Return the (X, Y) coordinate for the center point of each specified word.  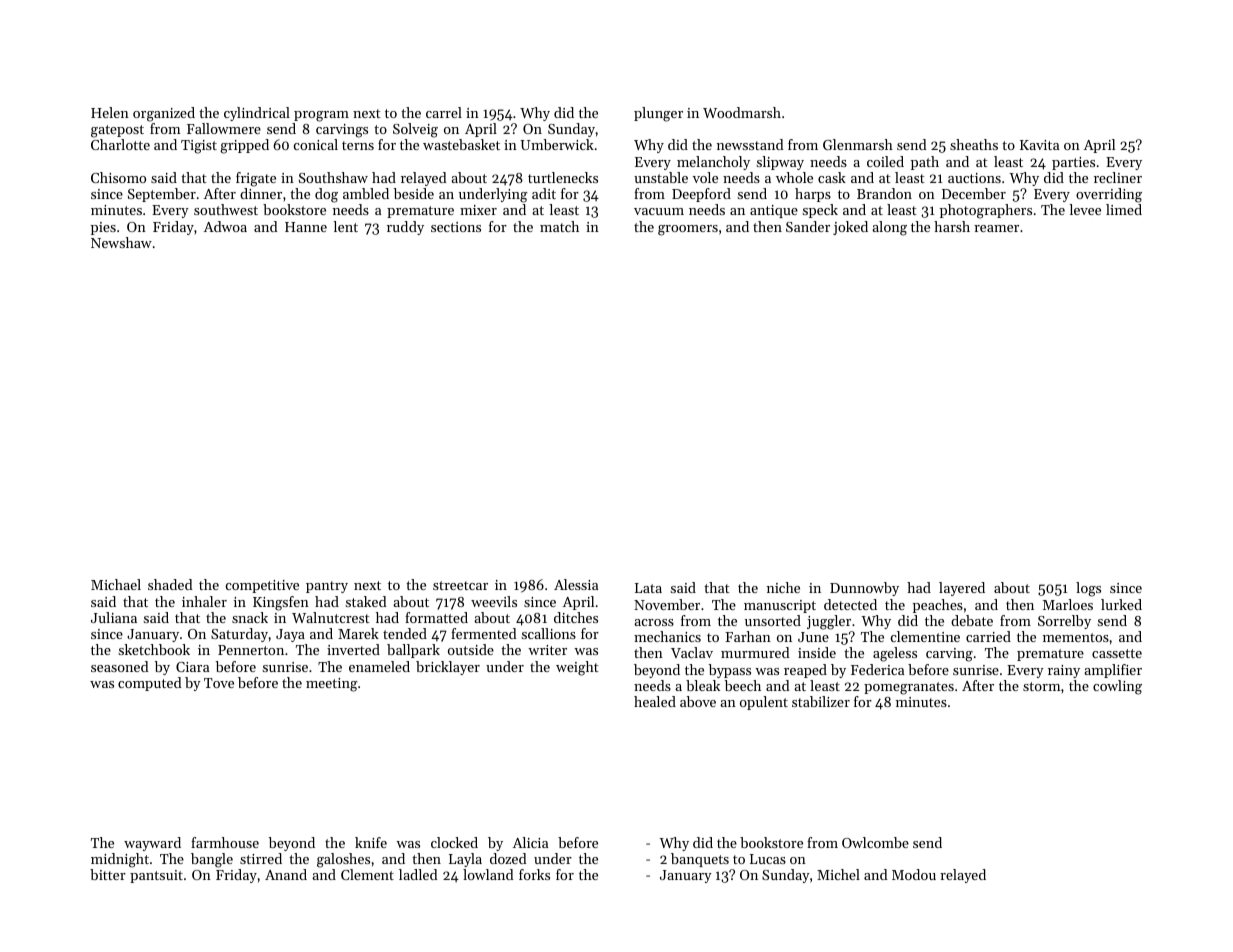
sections (456, 227)
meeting (332, 685)
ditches (576, 617)
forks (534, 874)
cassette (1117, 653)
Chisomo (118, 177)
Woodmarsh (742, 112)
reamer (996, 228)
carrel (444, 112)
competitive (262, 586)
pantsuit (156, 876)
